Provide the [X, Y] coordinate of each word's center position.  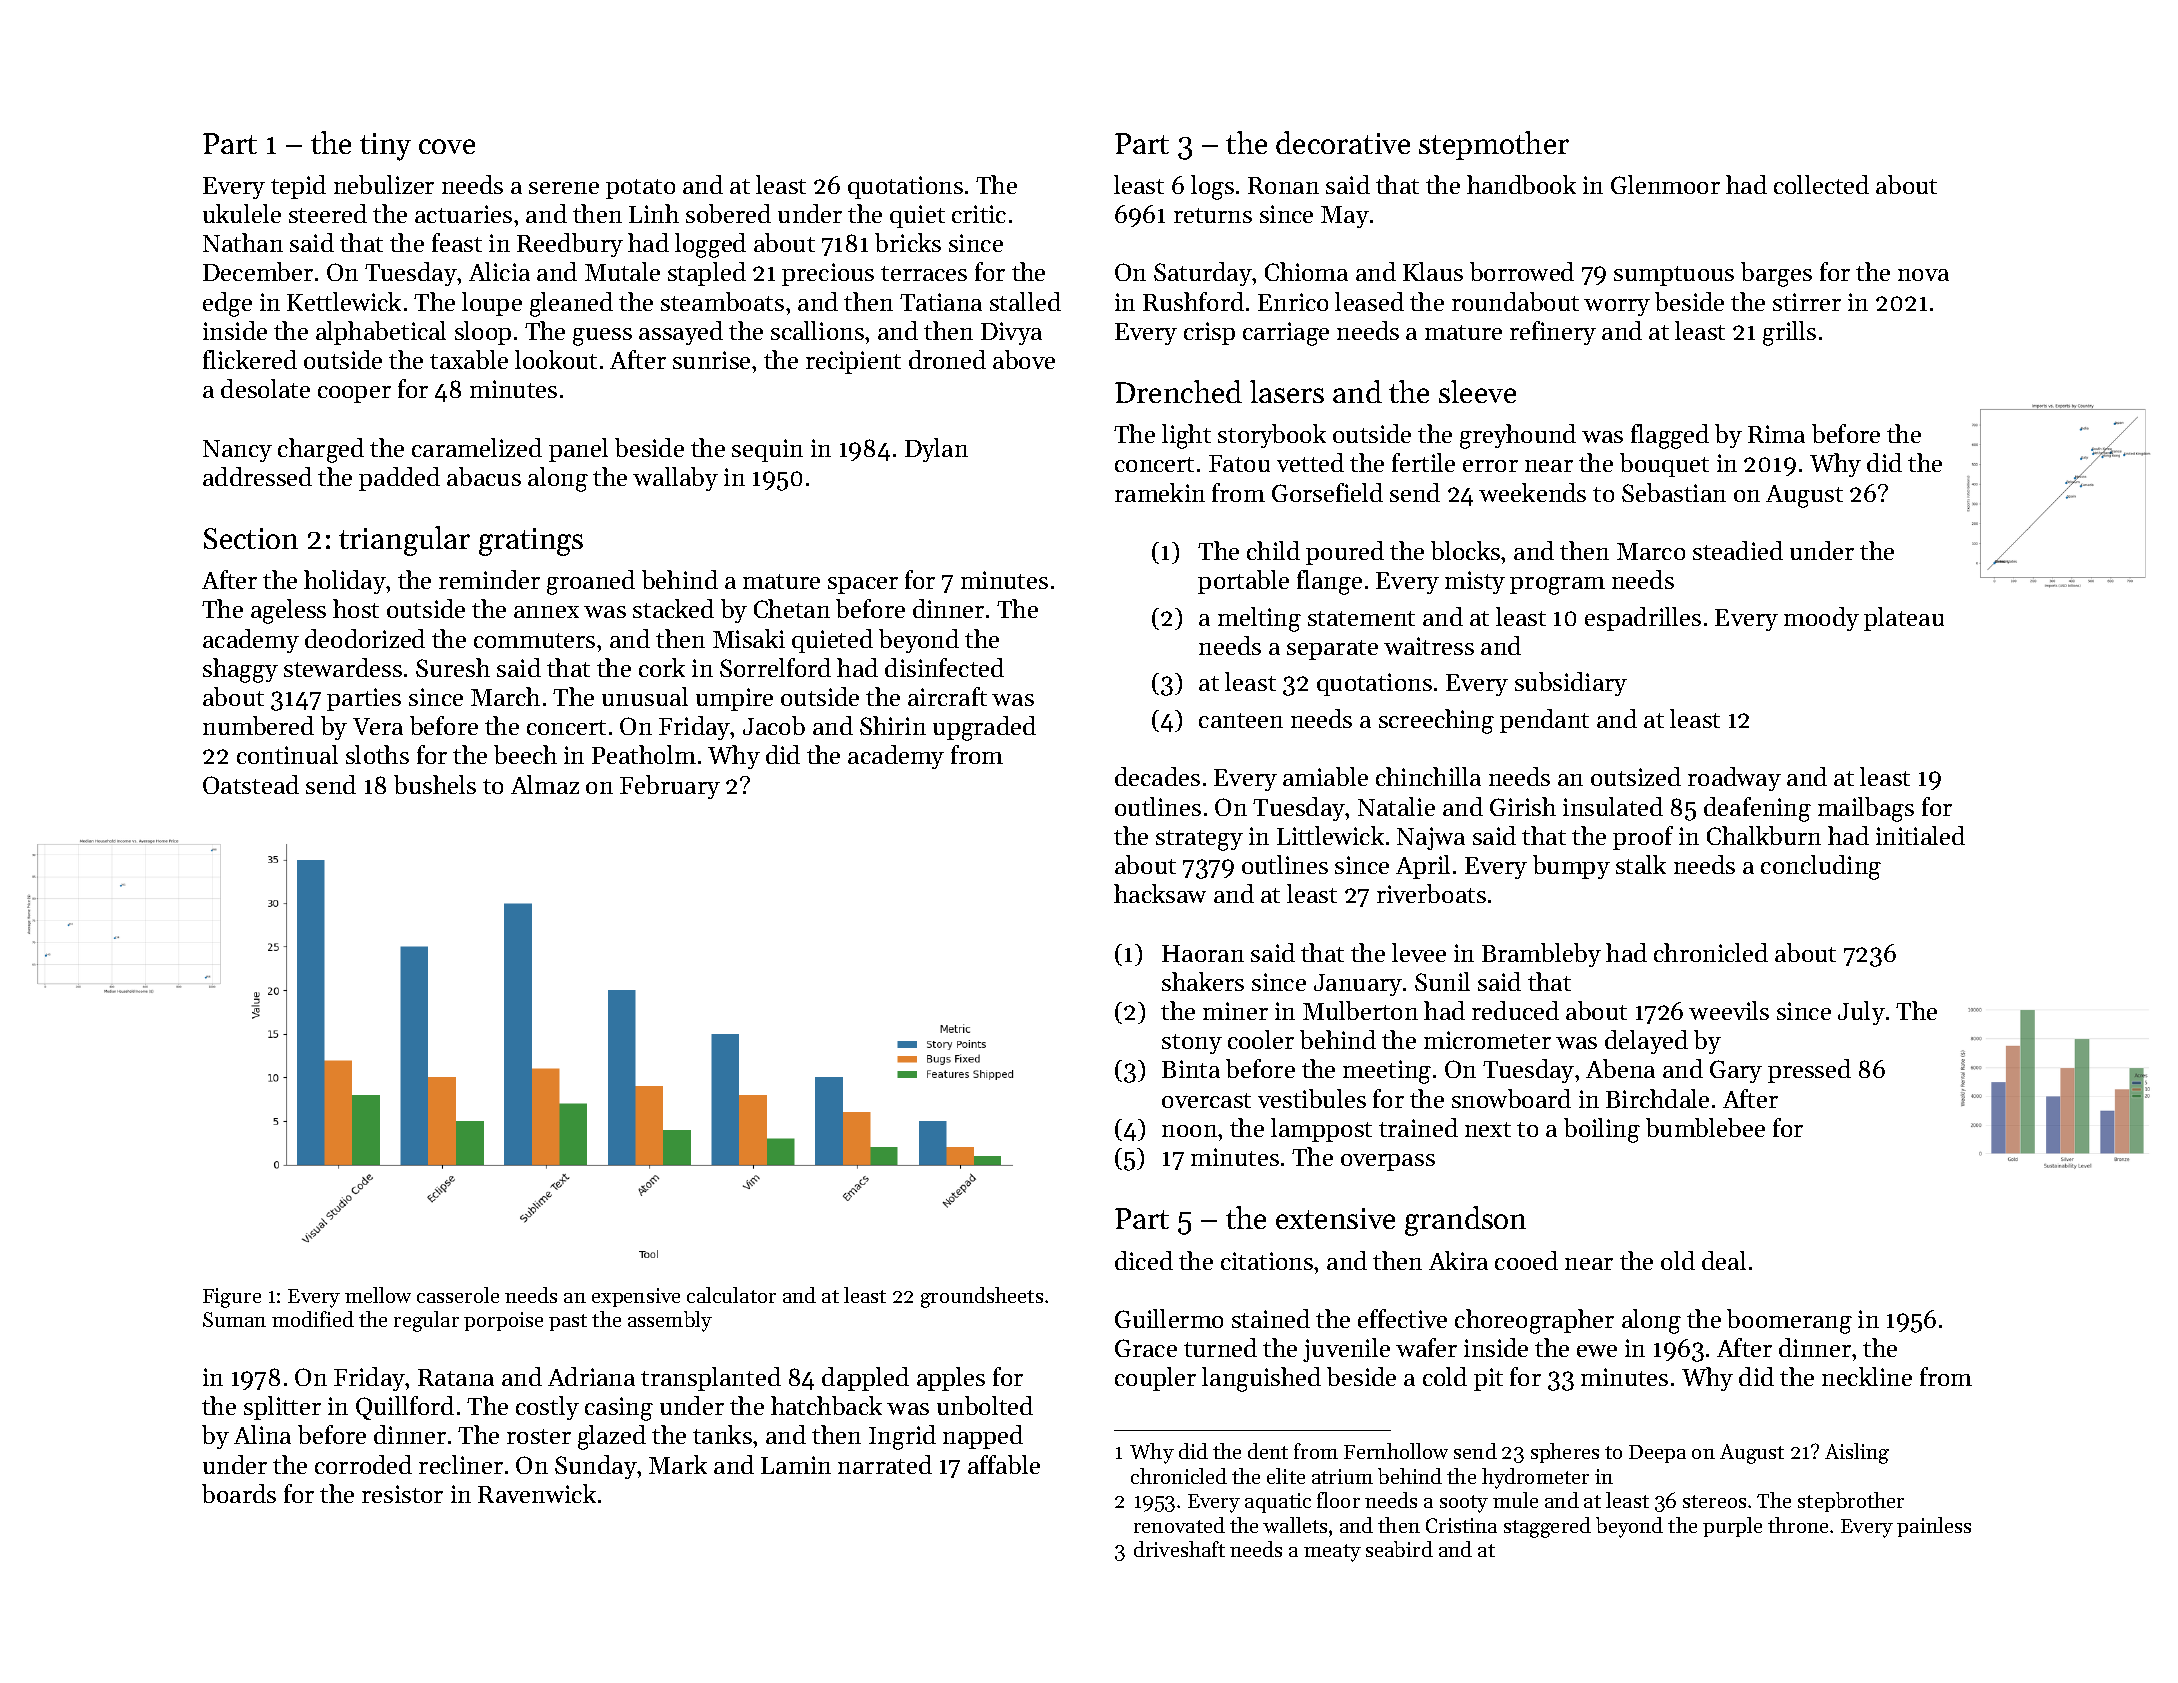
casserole [458, 1295]
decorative [1343, 142]
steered [328, 213]
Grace [1146, 1348]
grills [1789, 333]
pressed [1809, 1071]
